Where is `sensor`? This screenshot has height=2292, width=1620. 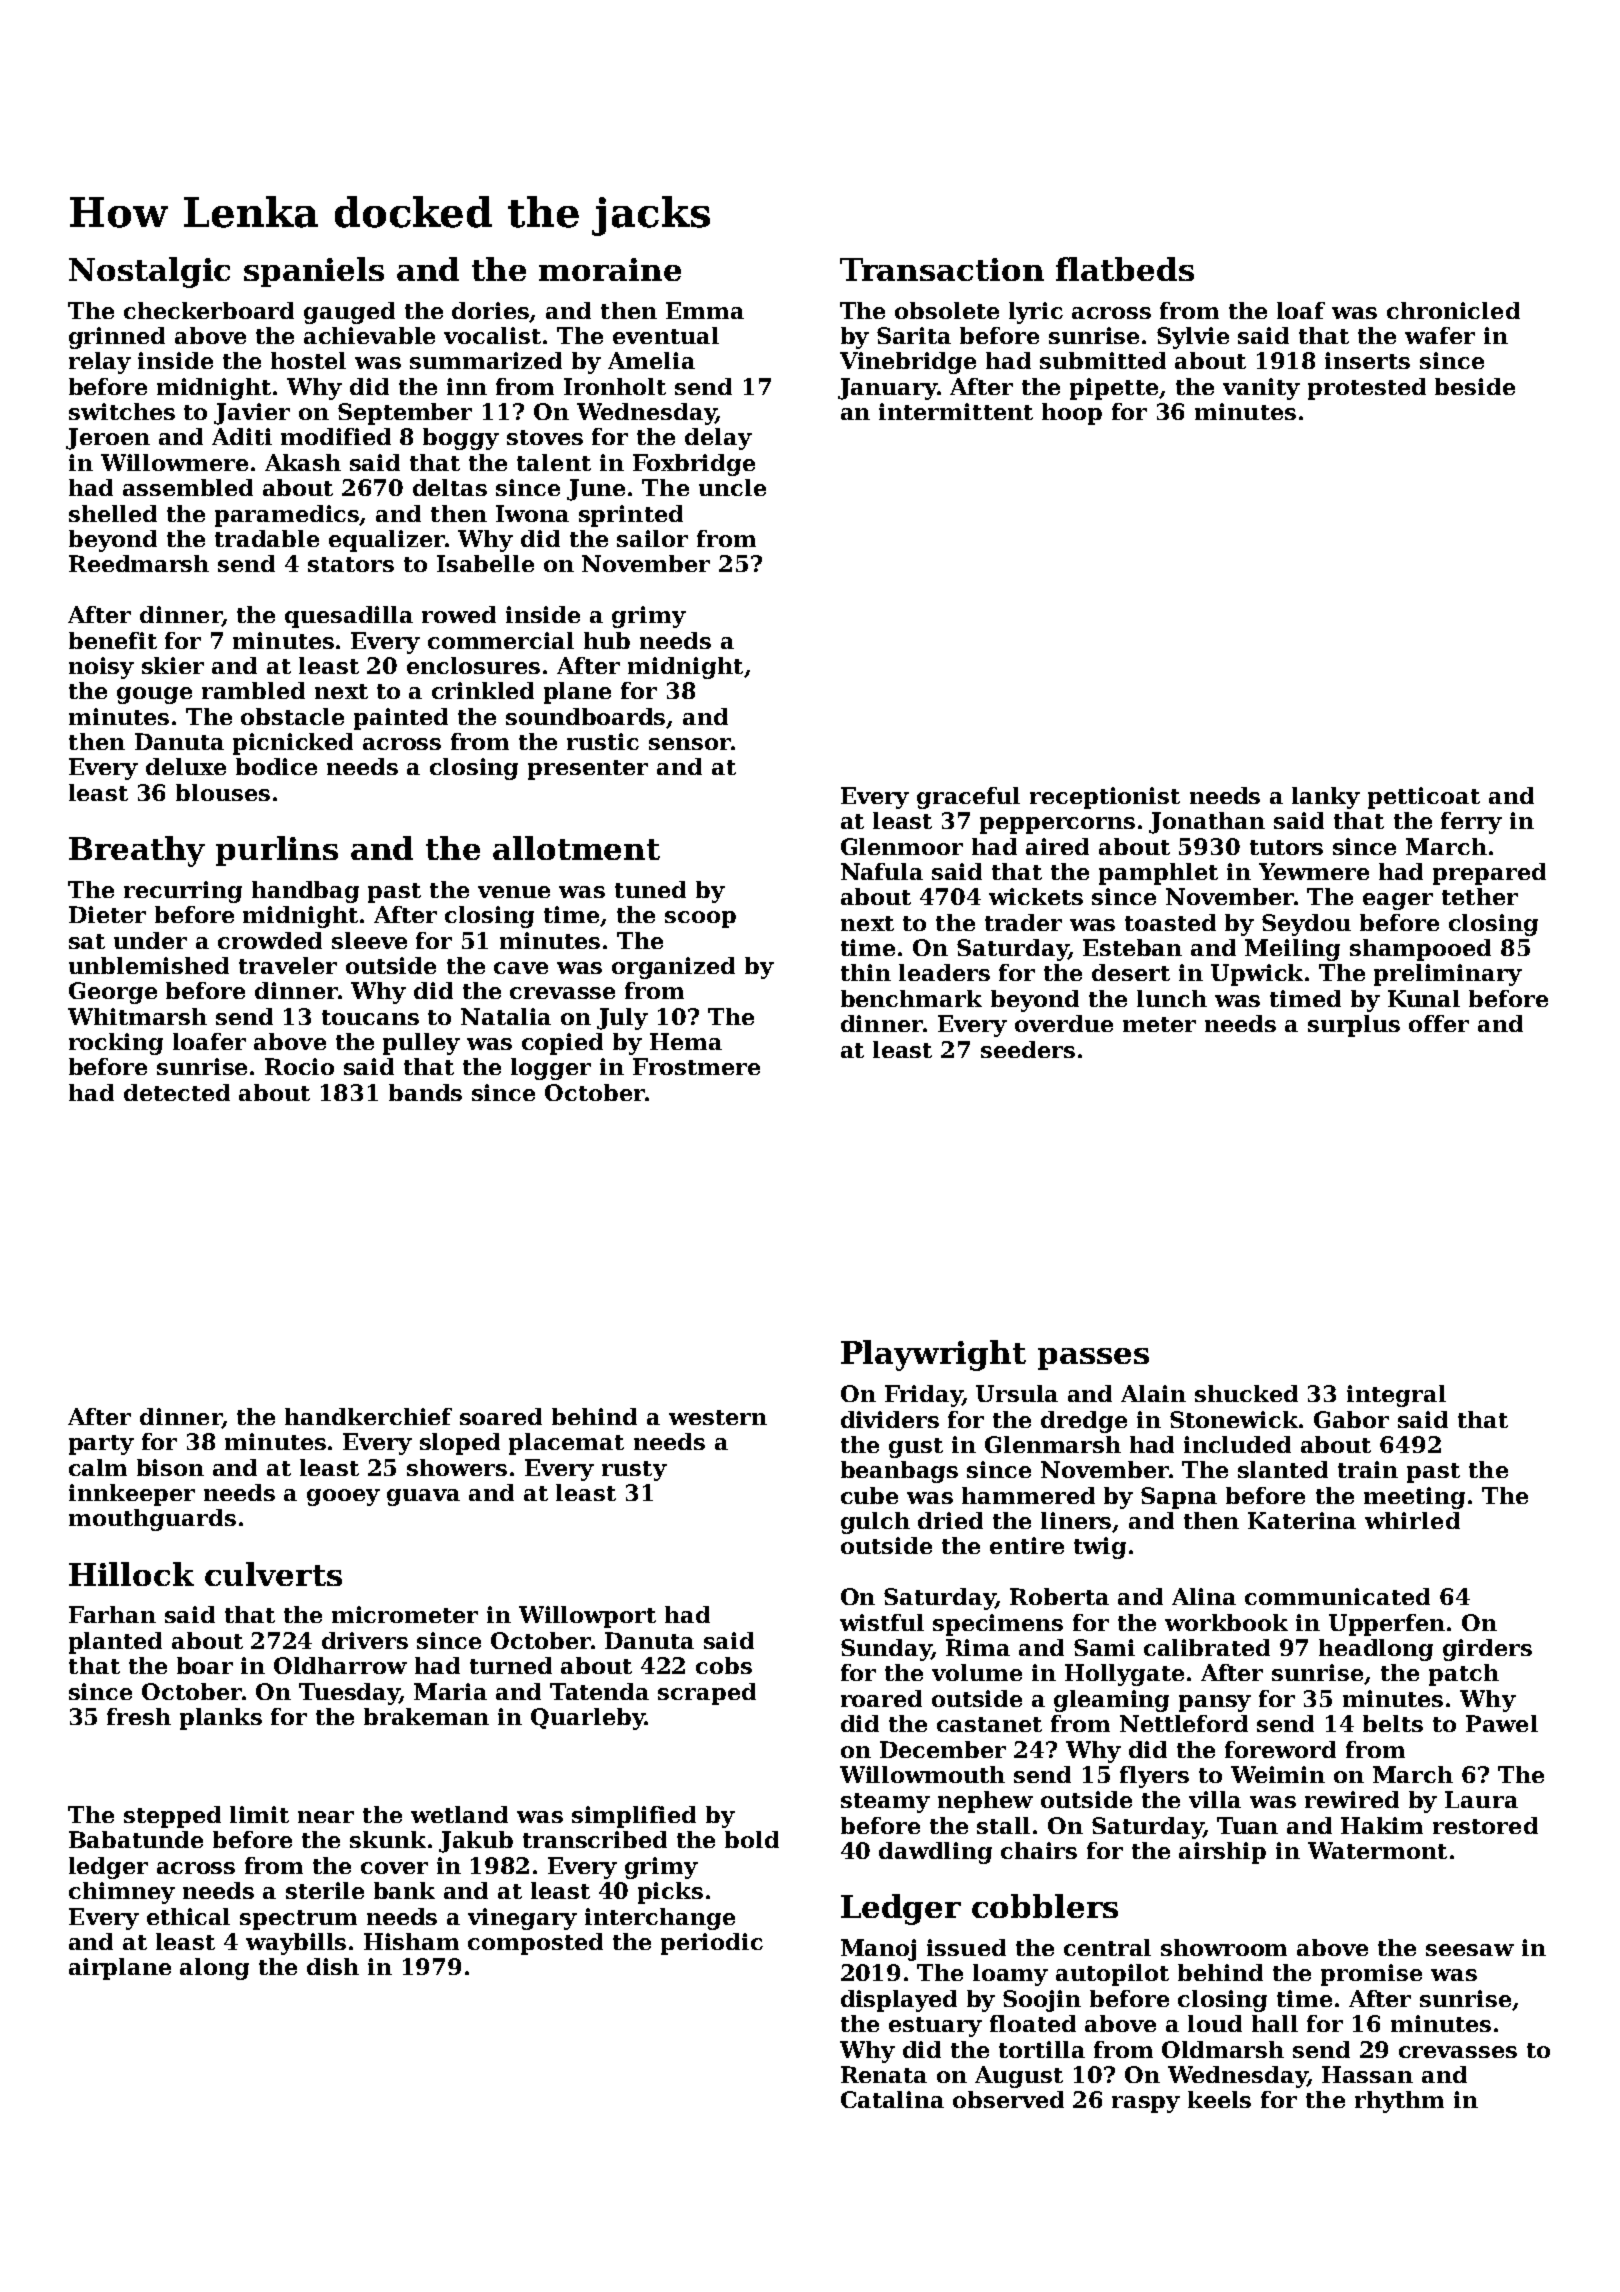 sensor is located at coordinates (690, 744).
